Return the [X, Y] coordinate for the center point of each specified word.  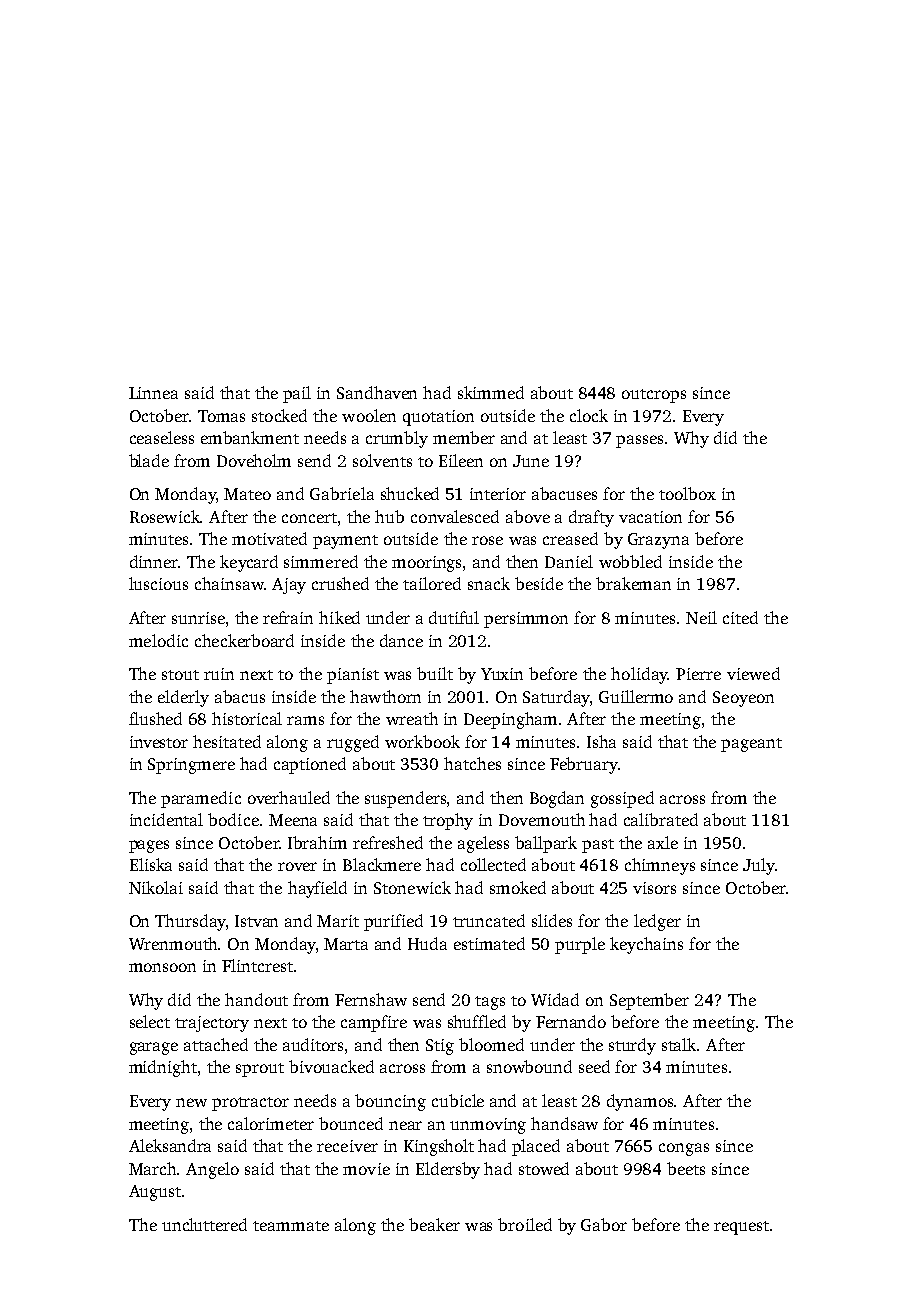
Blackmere [382, 864]
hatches [472, 763]
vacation [650, 517]
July [759, 866]
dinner [154, 561]
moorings [426, 564]
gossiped [622, 799]
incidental [166, 819]
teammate [291, 1226]
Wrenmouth [174, 943]
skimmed [491, 392]
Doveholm [254, 460]
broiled [525, 1224]
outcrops [654, 396]
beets [686, 1168]
